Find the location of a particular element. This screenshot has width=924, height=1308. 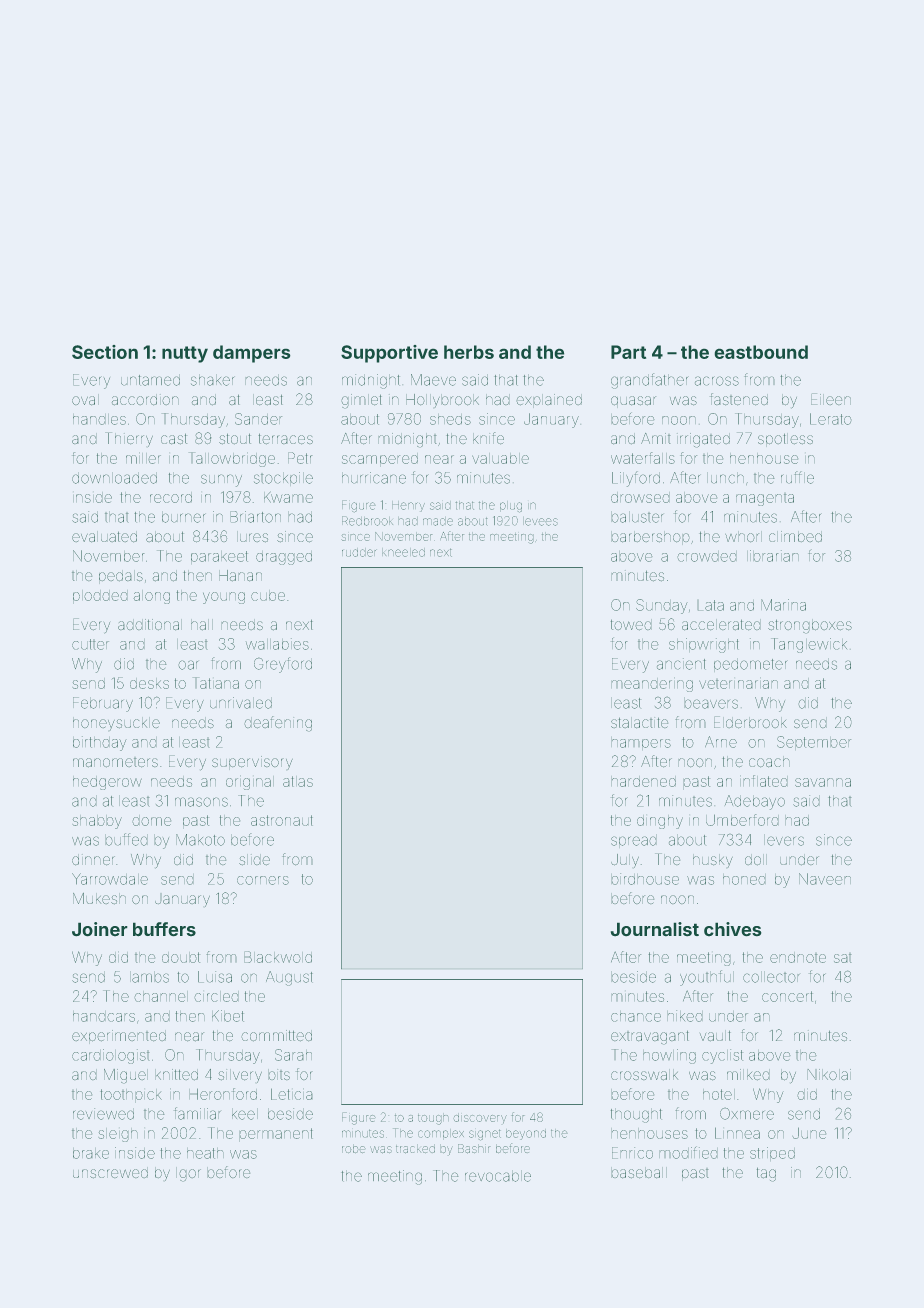

herbs is located at coordinates (469, 352).
